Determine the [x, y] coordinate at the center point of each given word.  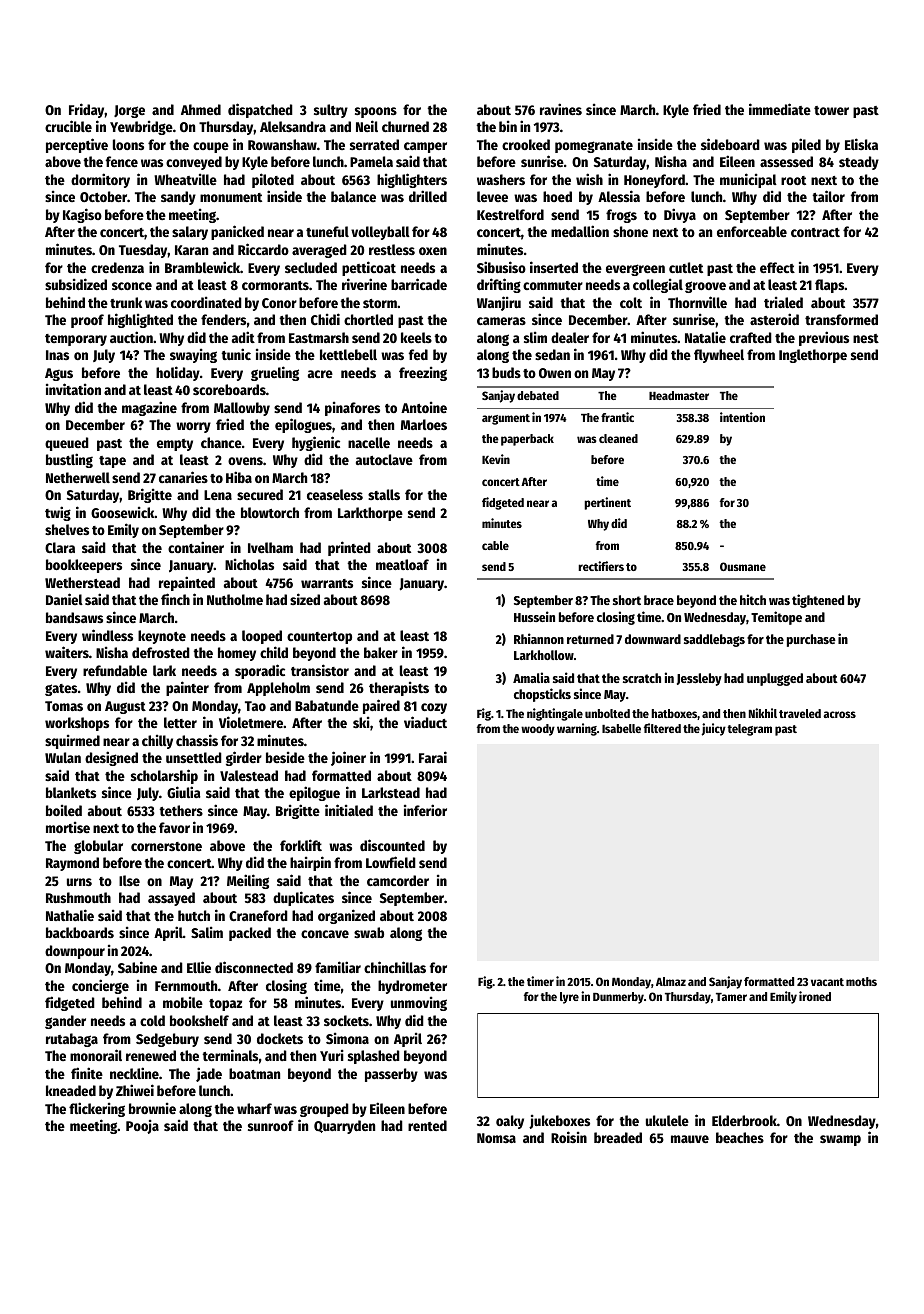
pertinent [607, 503]
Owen [555, 373]
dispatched [260, 110]
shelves [67, 529]
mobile [183, 1002]
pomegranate [594, 147]
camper [425, 147]
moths [861, 981]
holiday [178, 373]
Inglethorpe [813, 356]
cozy [434, 708]
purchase [811, 640]
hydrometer [412, 987]
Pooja [142, 1126]
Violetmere [251, 722]
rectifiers [601, 566]
